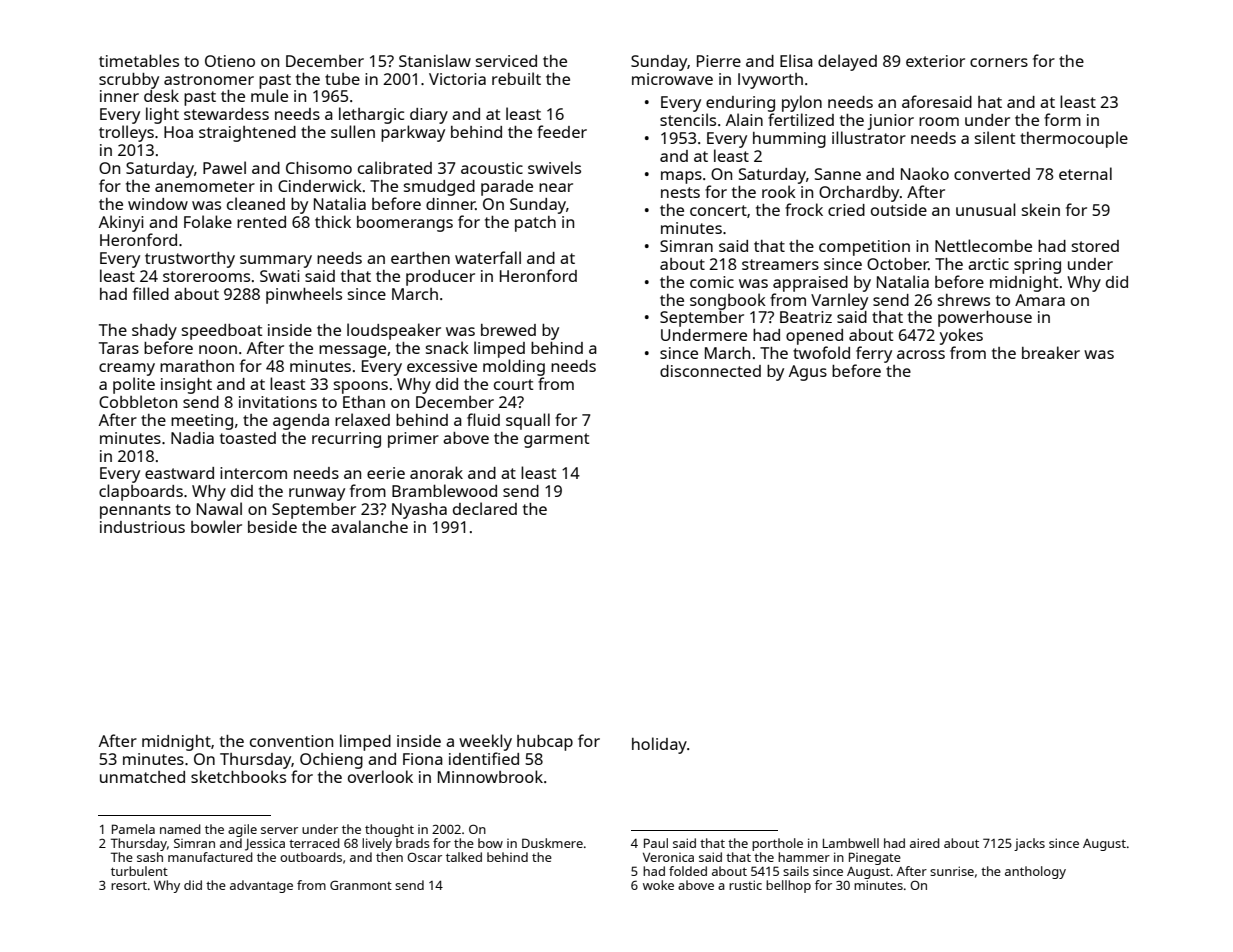 The image size is (1233, 952). Describe the element at coordinates (485, 508) in the screenshot. I see `declared` at that location.
